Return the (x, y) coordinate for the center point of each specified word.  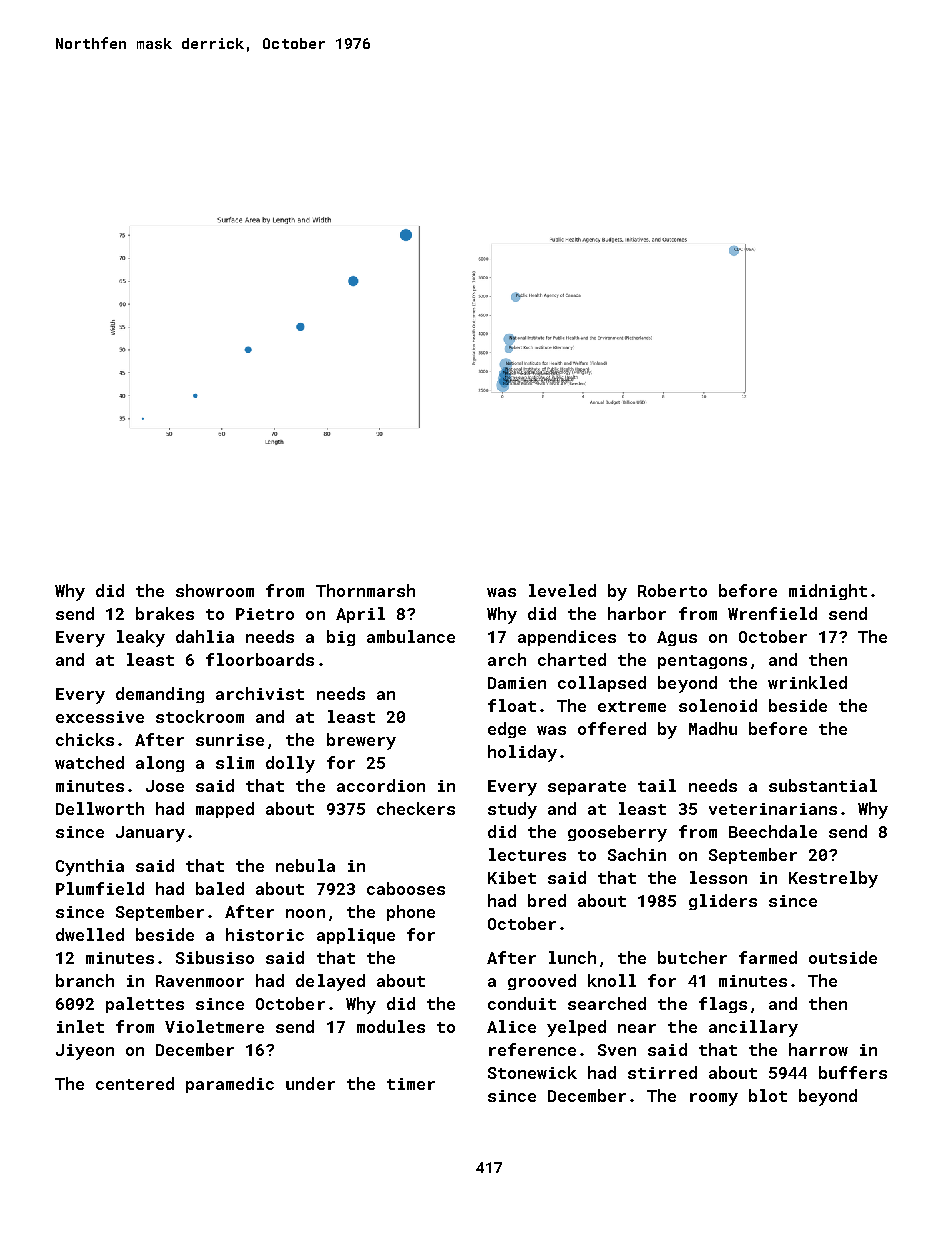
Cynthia (90, 867)
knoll (612, 980)
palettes (145, 1005)
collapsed (602, 684)
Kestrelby (833, 879)
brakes (165, 613)
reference (532, 1049)
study (512, 810)
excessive (100, 717)
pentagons (702, 662)
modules (391, 1026)
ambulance (411, 636)
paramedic (230, 1085)
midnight (828, 592)
